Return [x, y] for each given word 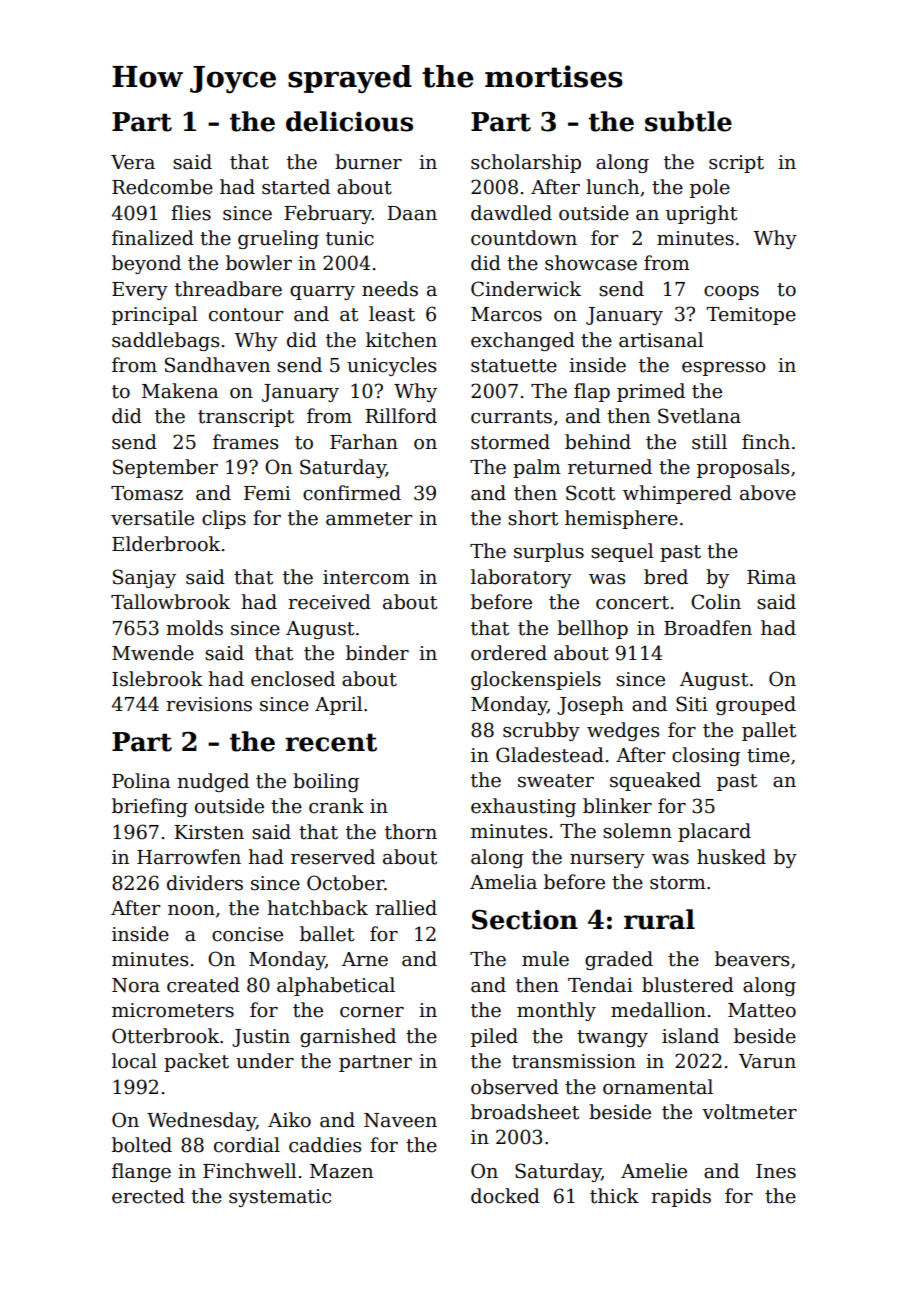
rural [659, 919]
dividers [205, 883]
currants [511, 417]
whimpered [677, 494]
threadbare [228, 289]
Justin [261, 1038]
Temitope [751, 316]
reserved [333, 857]
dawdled [511, 213]
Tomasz [147, 493]
